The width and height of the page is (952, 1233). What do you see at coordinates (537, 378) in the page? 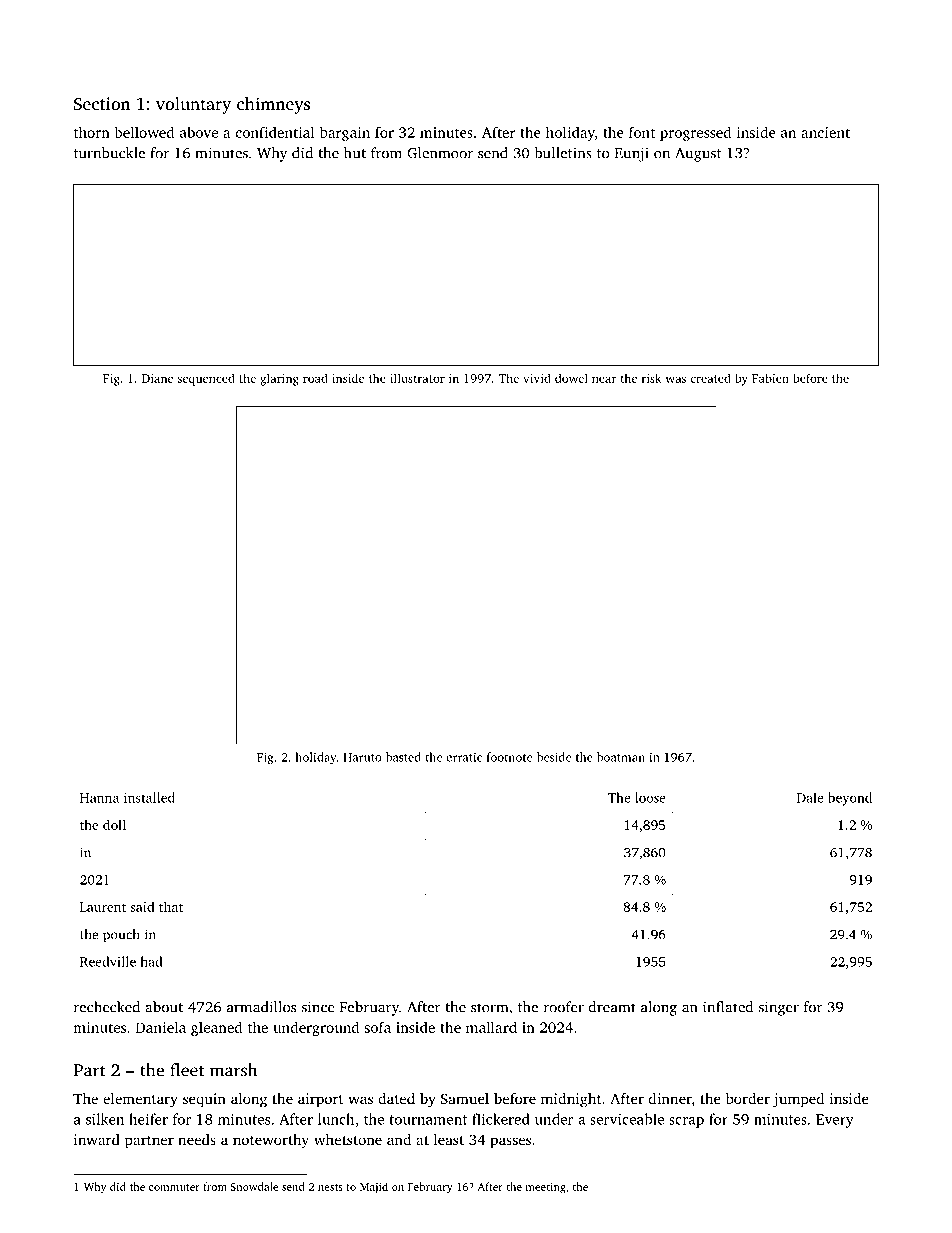
I see `vivid` at bounding box center [537, 378].
